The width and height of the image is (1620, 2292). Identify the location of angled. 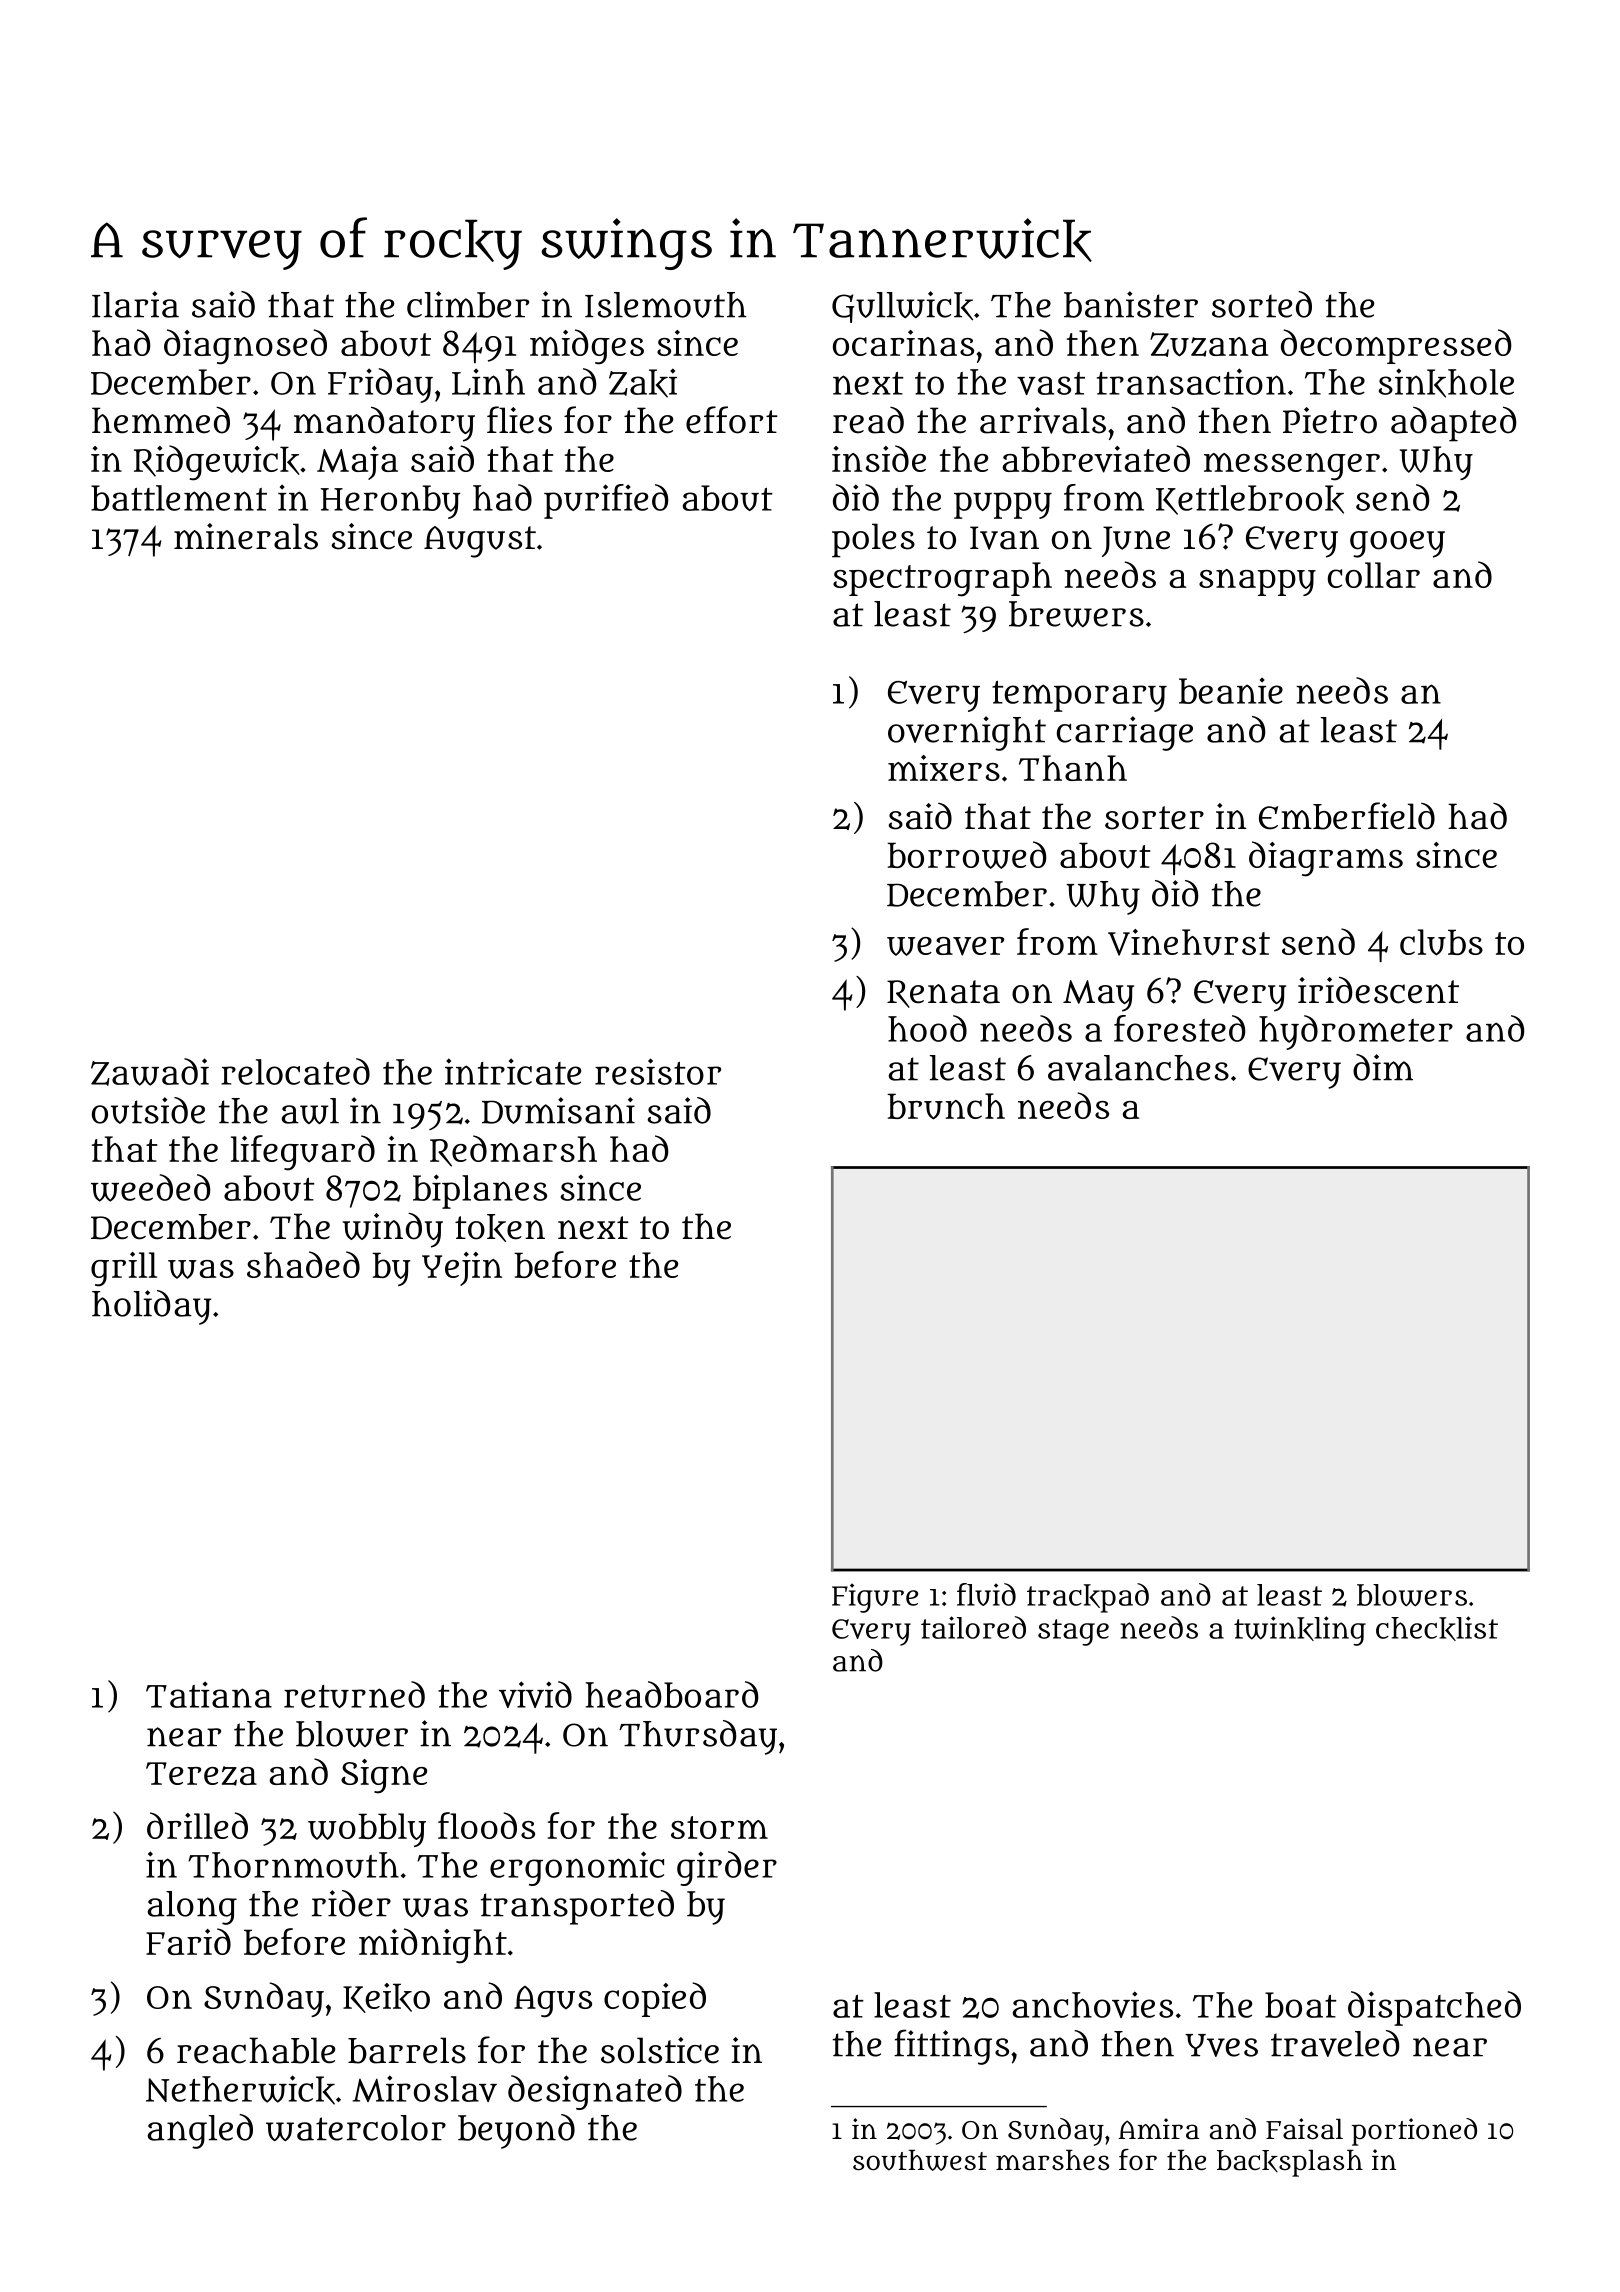
(200, 2131).
